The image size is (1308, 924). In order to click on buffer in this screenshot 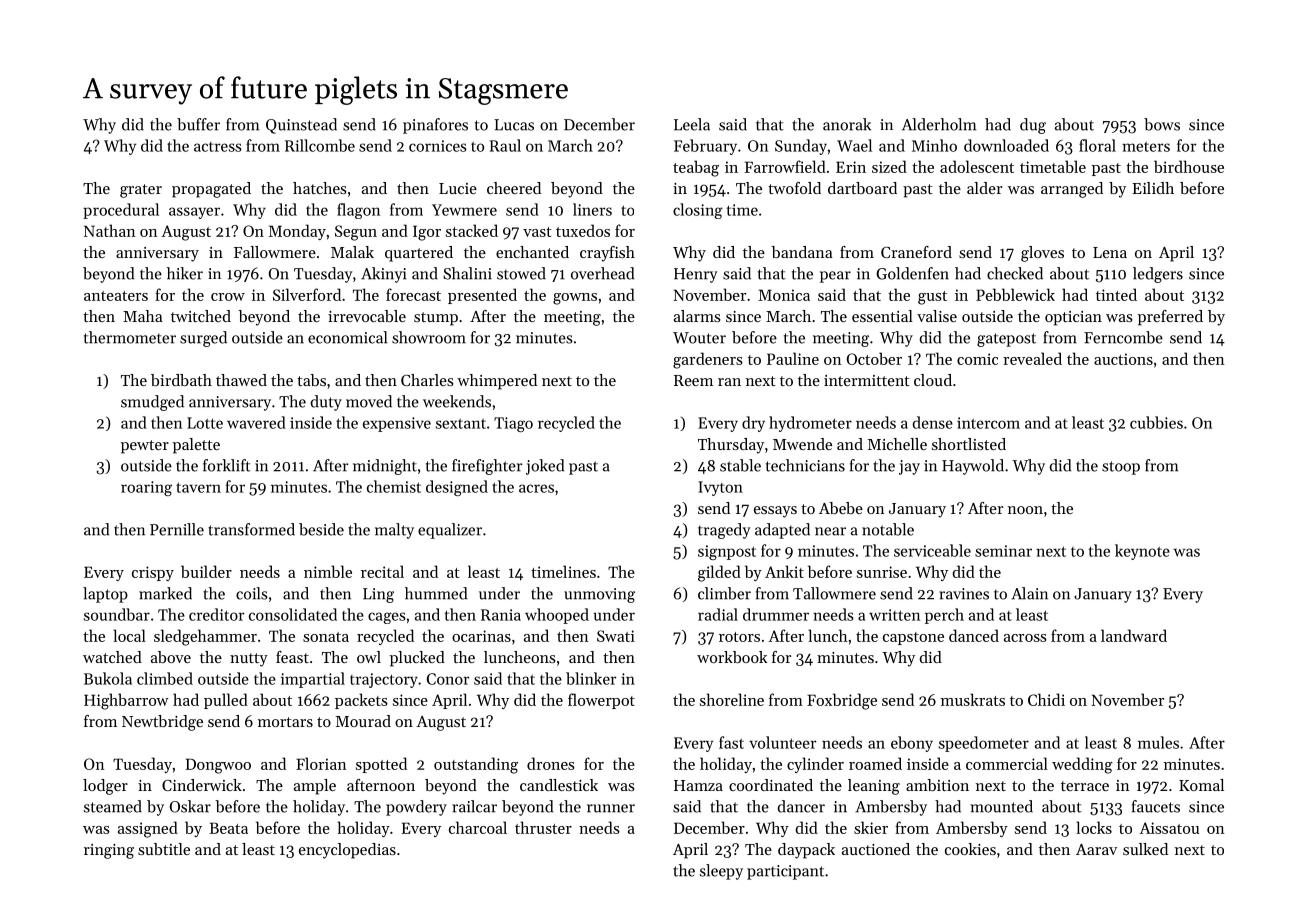, I will do `click(198, 124)`.
